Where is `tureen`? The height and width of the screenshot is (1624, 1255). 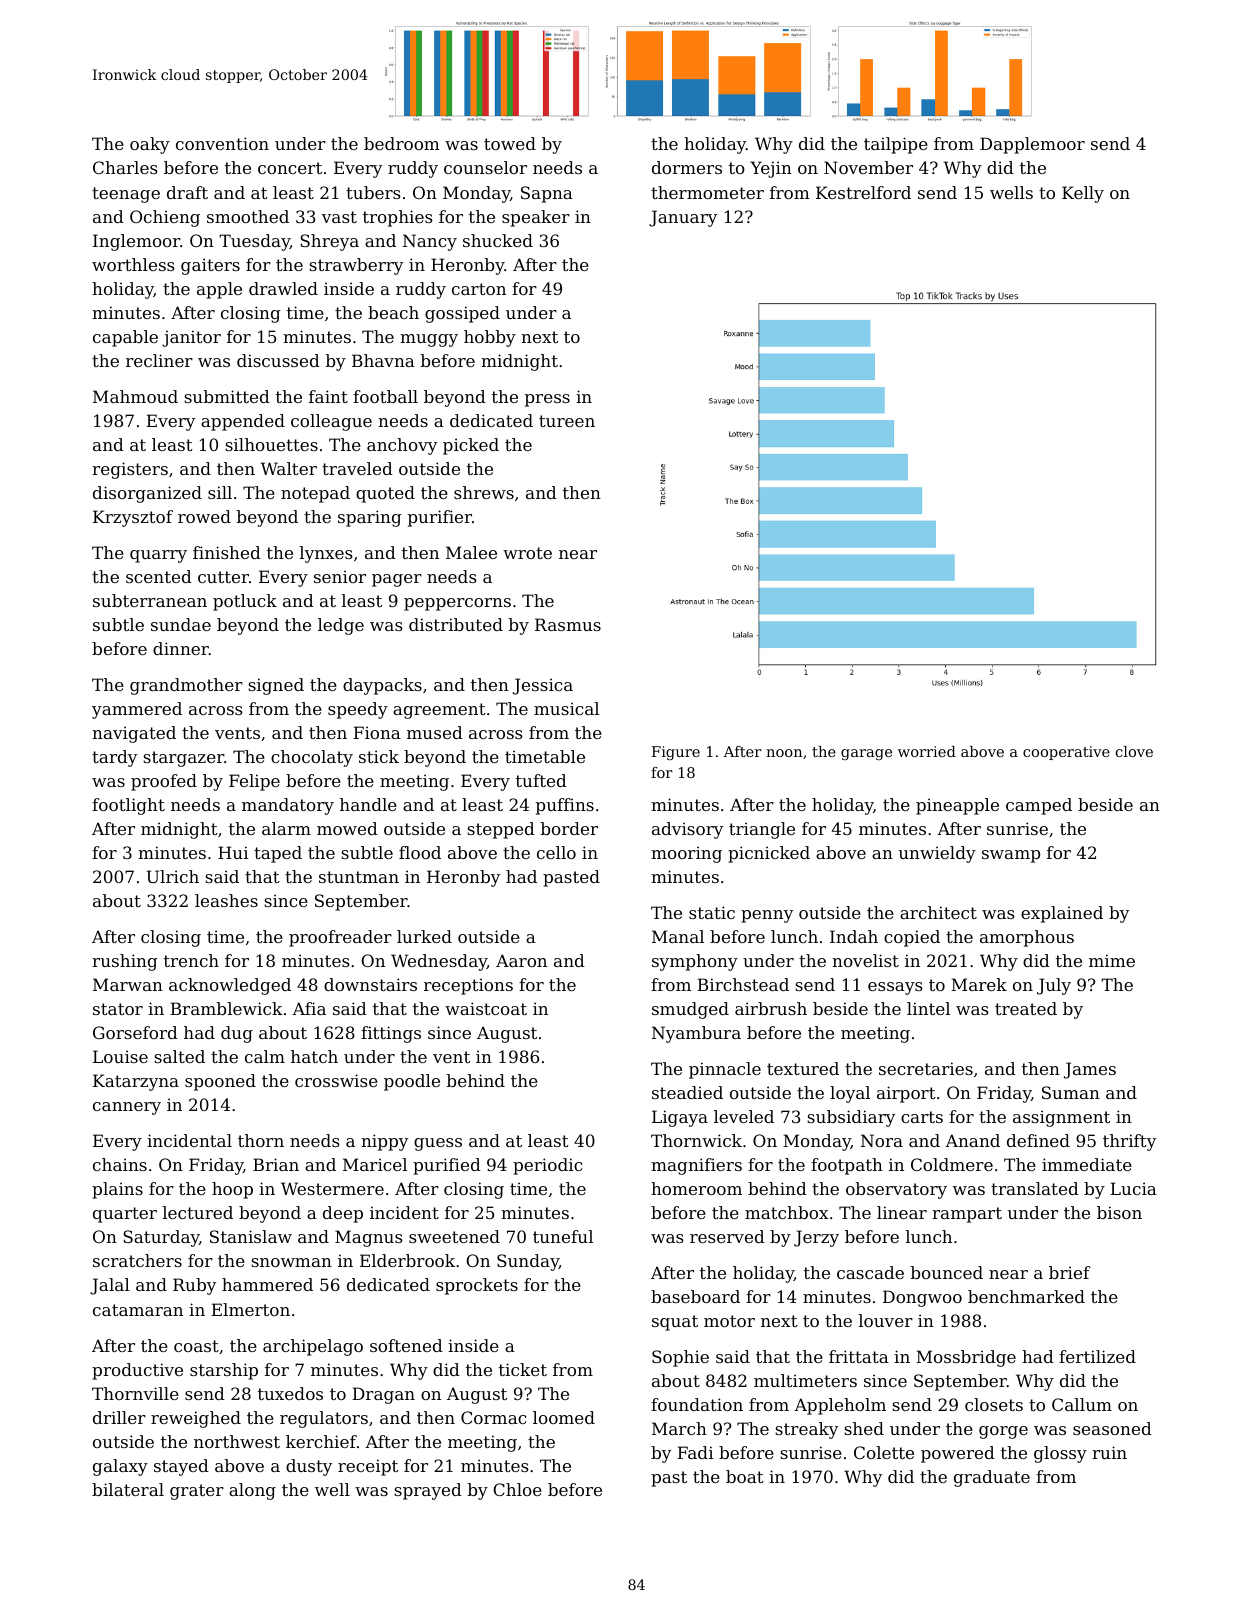
tureen is located at coordinates (567, 421).
